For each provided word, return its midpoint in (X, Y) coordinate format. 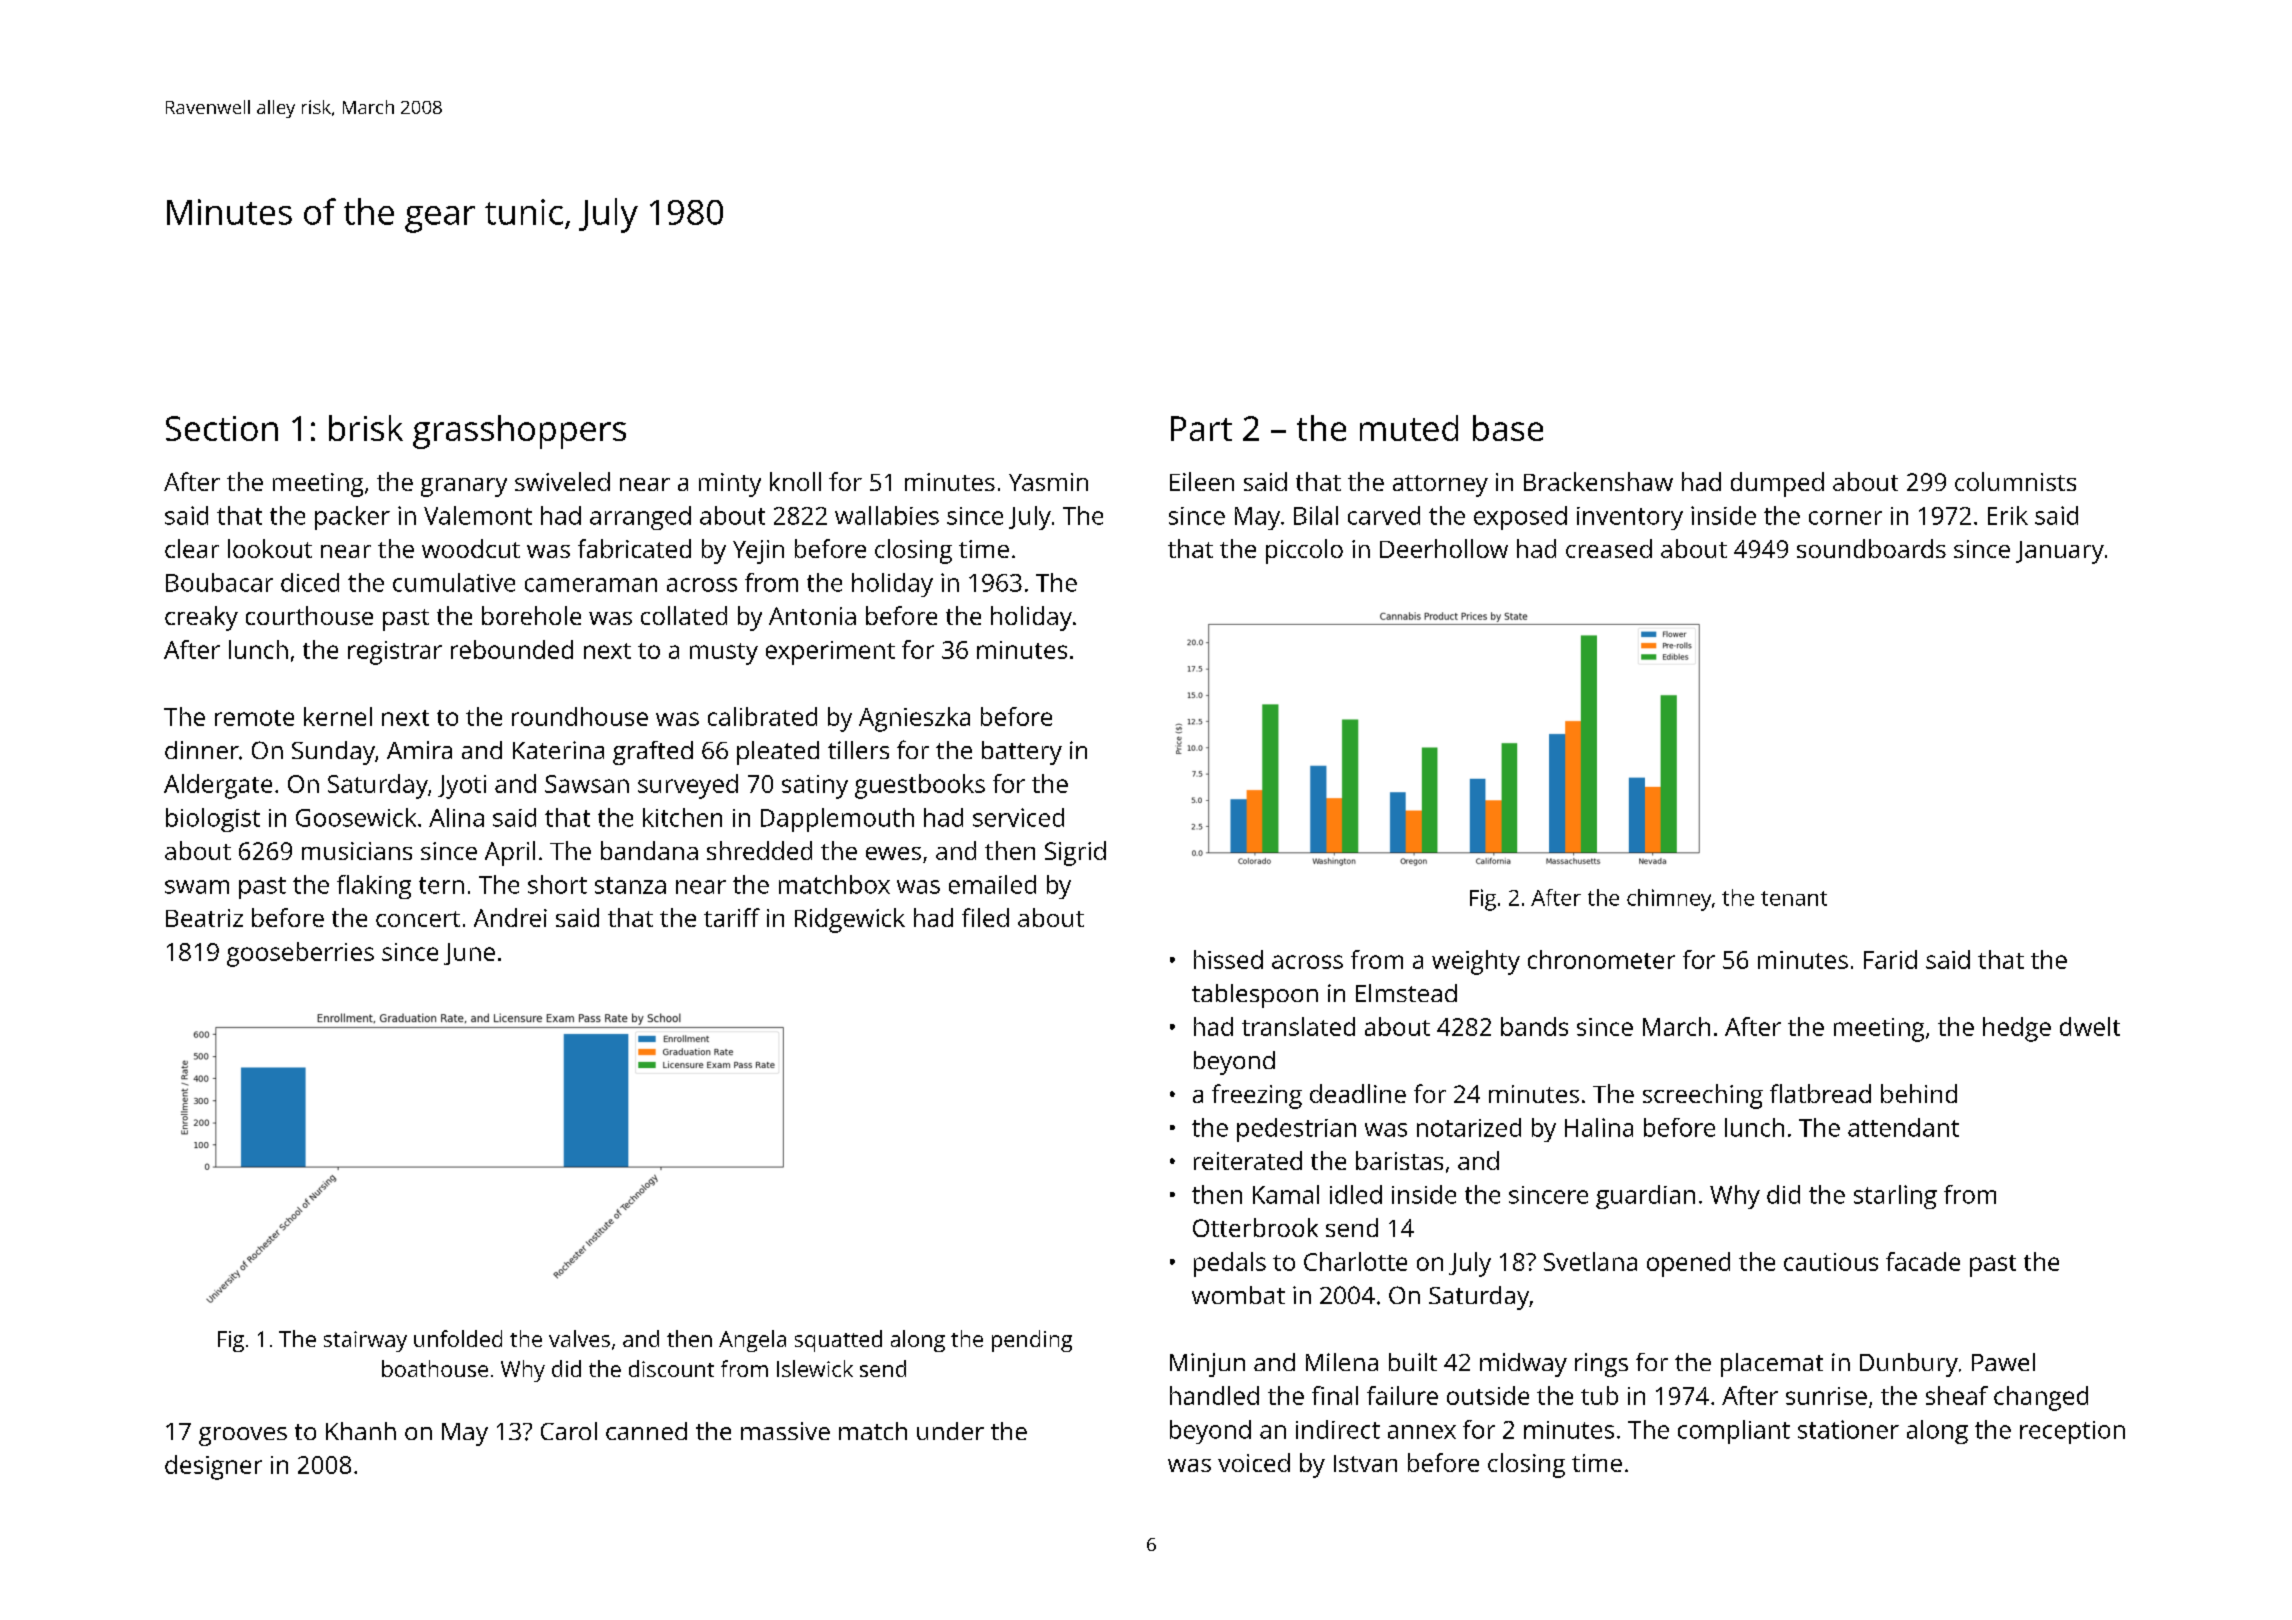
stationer (1848, 1429)
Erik (2008, 515)
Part (1201, 428)
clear (192, 548)
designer (213, 1467)
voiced (1254, 1462)
